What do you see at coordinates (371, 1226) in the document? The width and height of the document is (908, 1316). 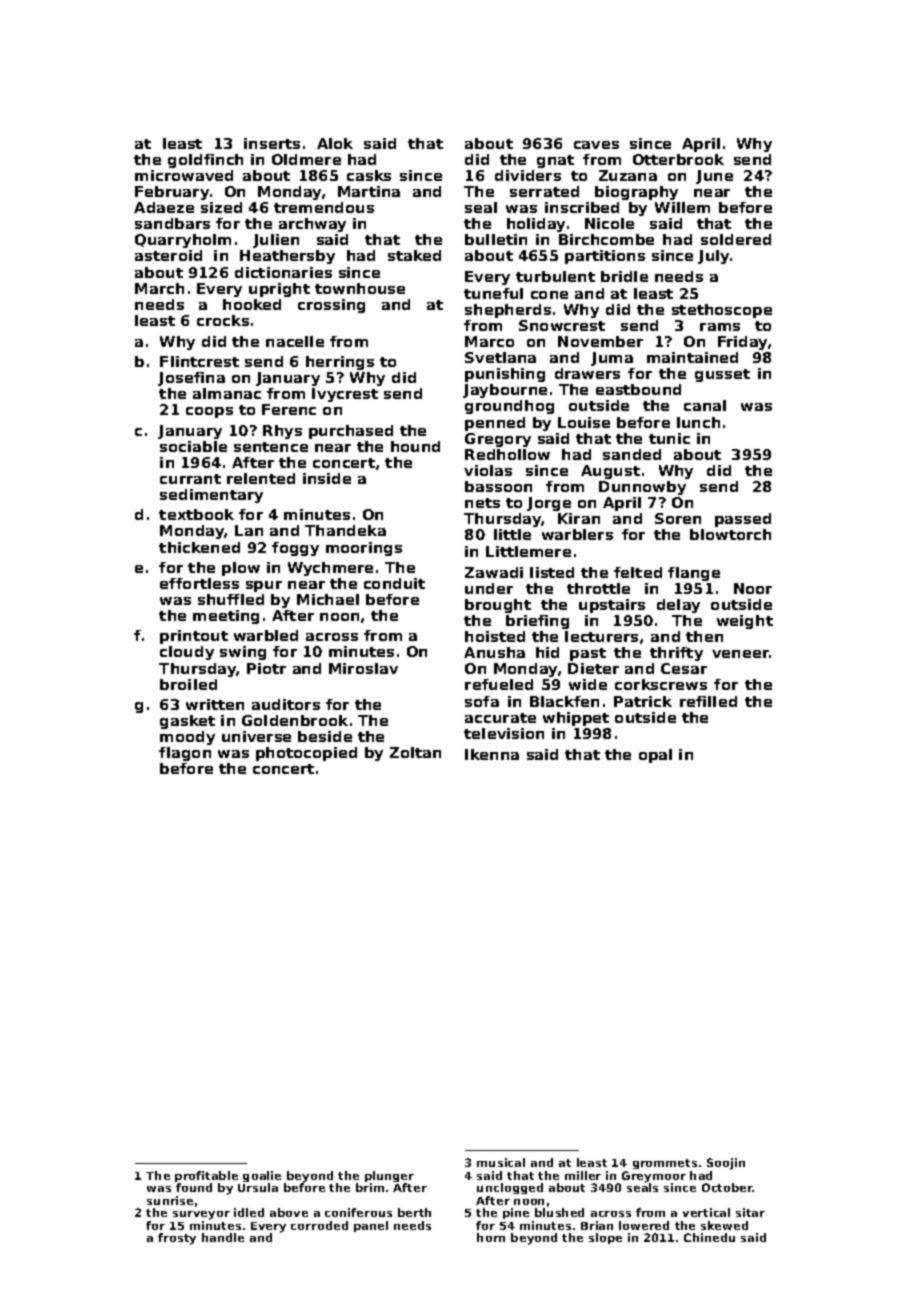 I see `panel` at bounding box center [371, 1226].
